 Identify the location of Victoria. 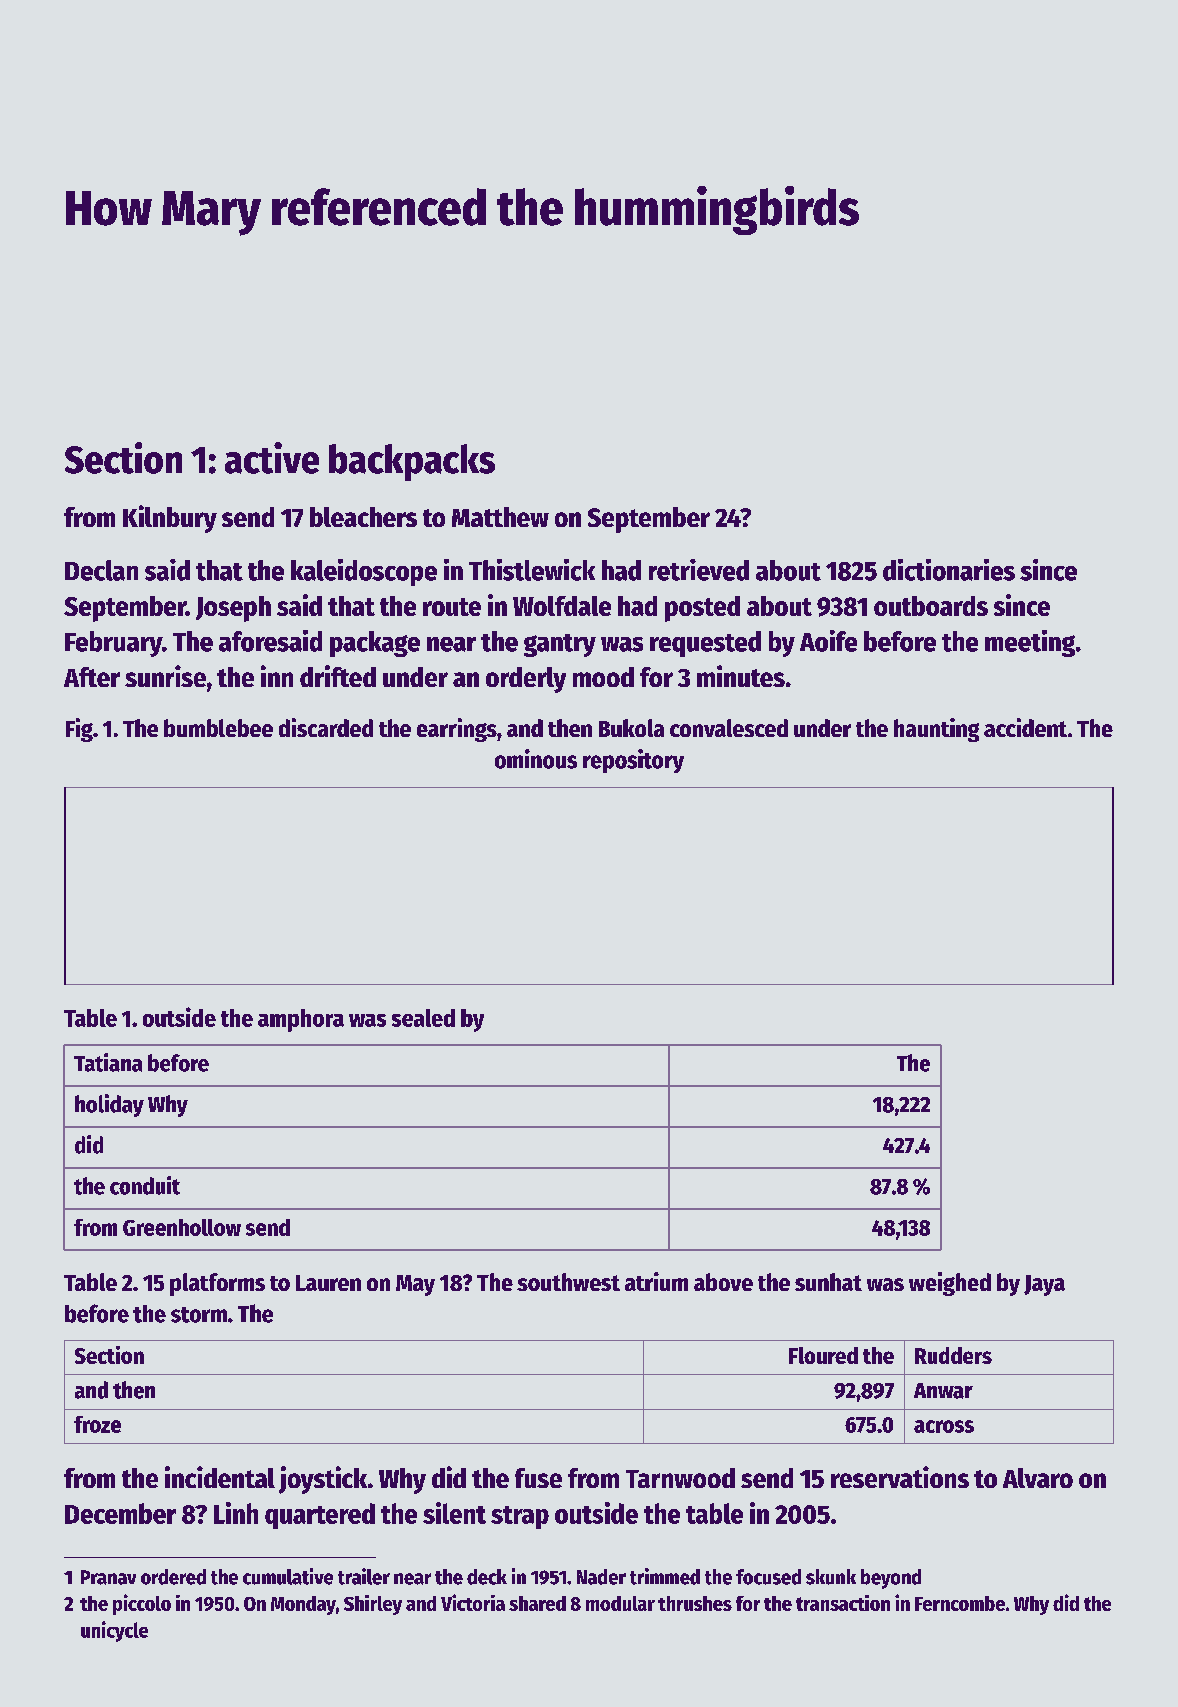
(473, 1602).
